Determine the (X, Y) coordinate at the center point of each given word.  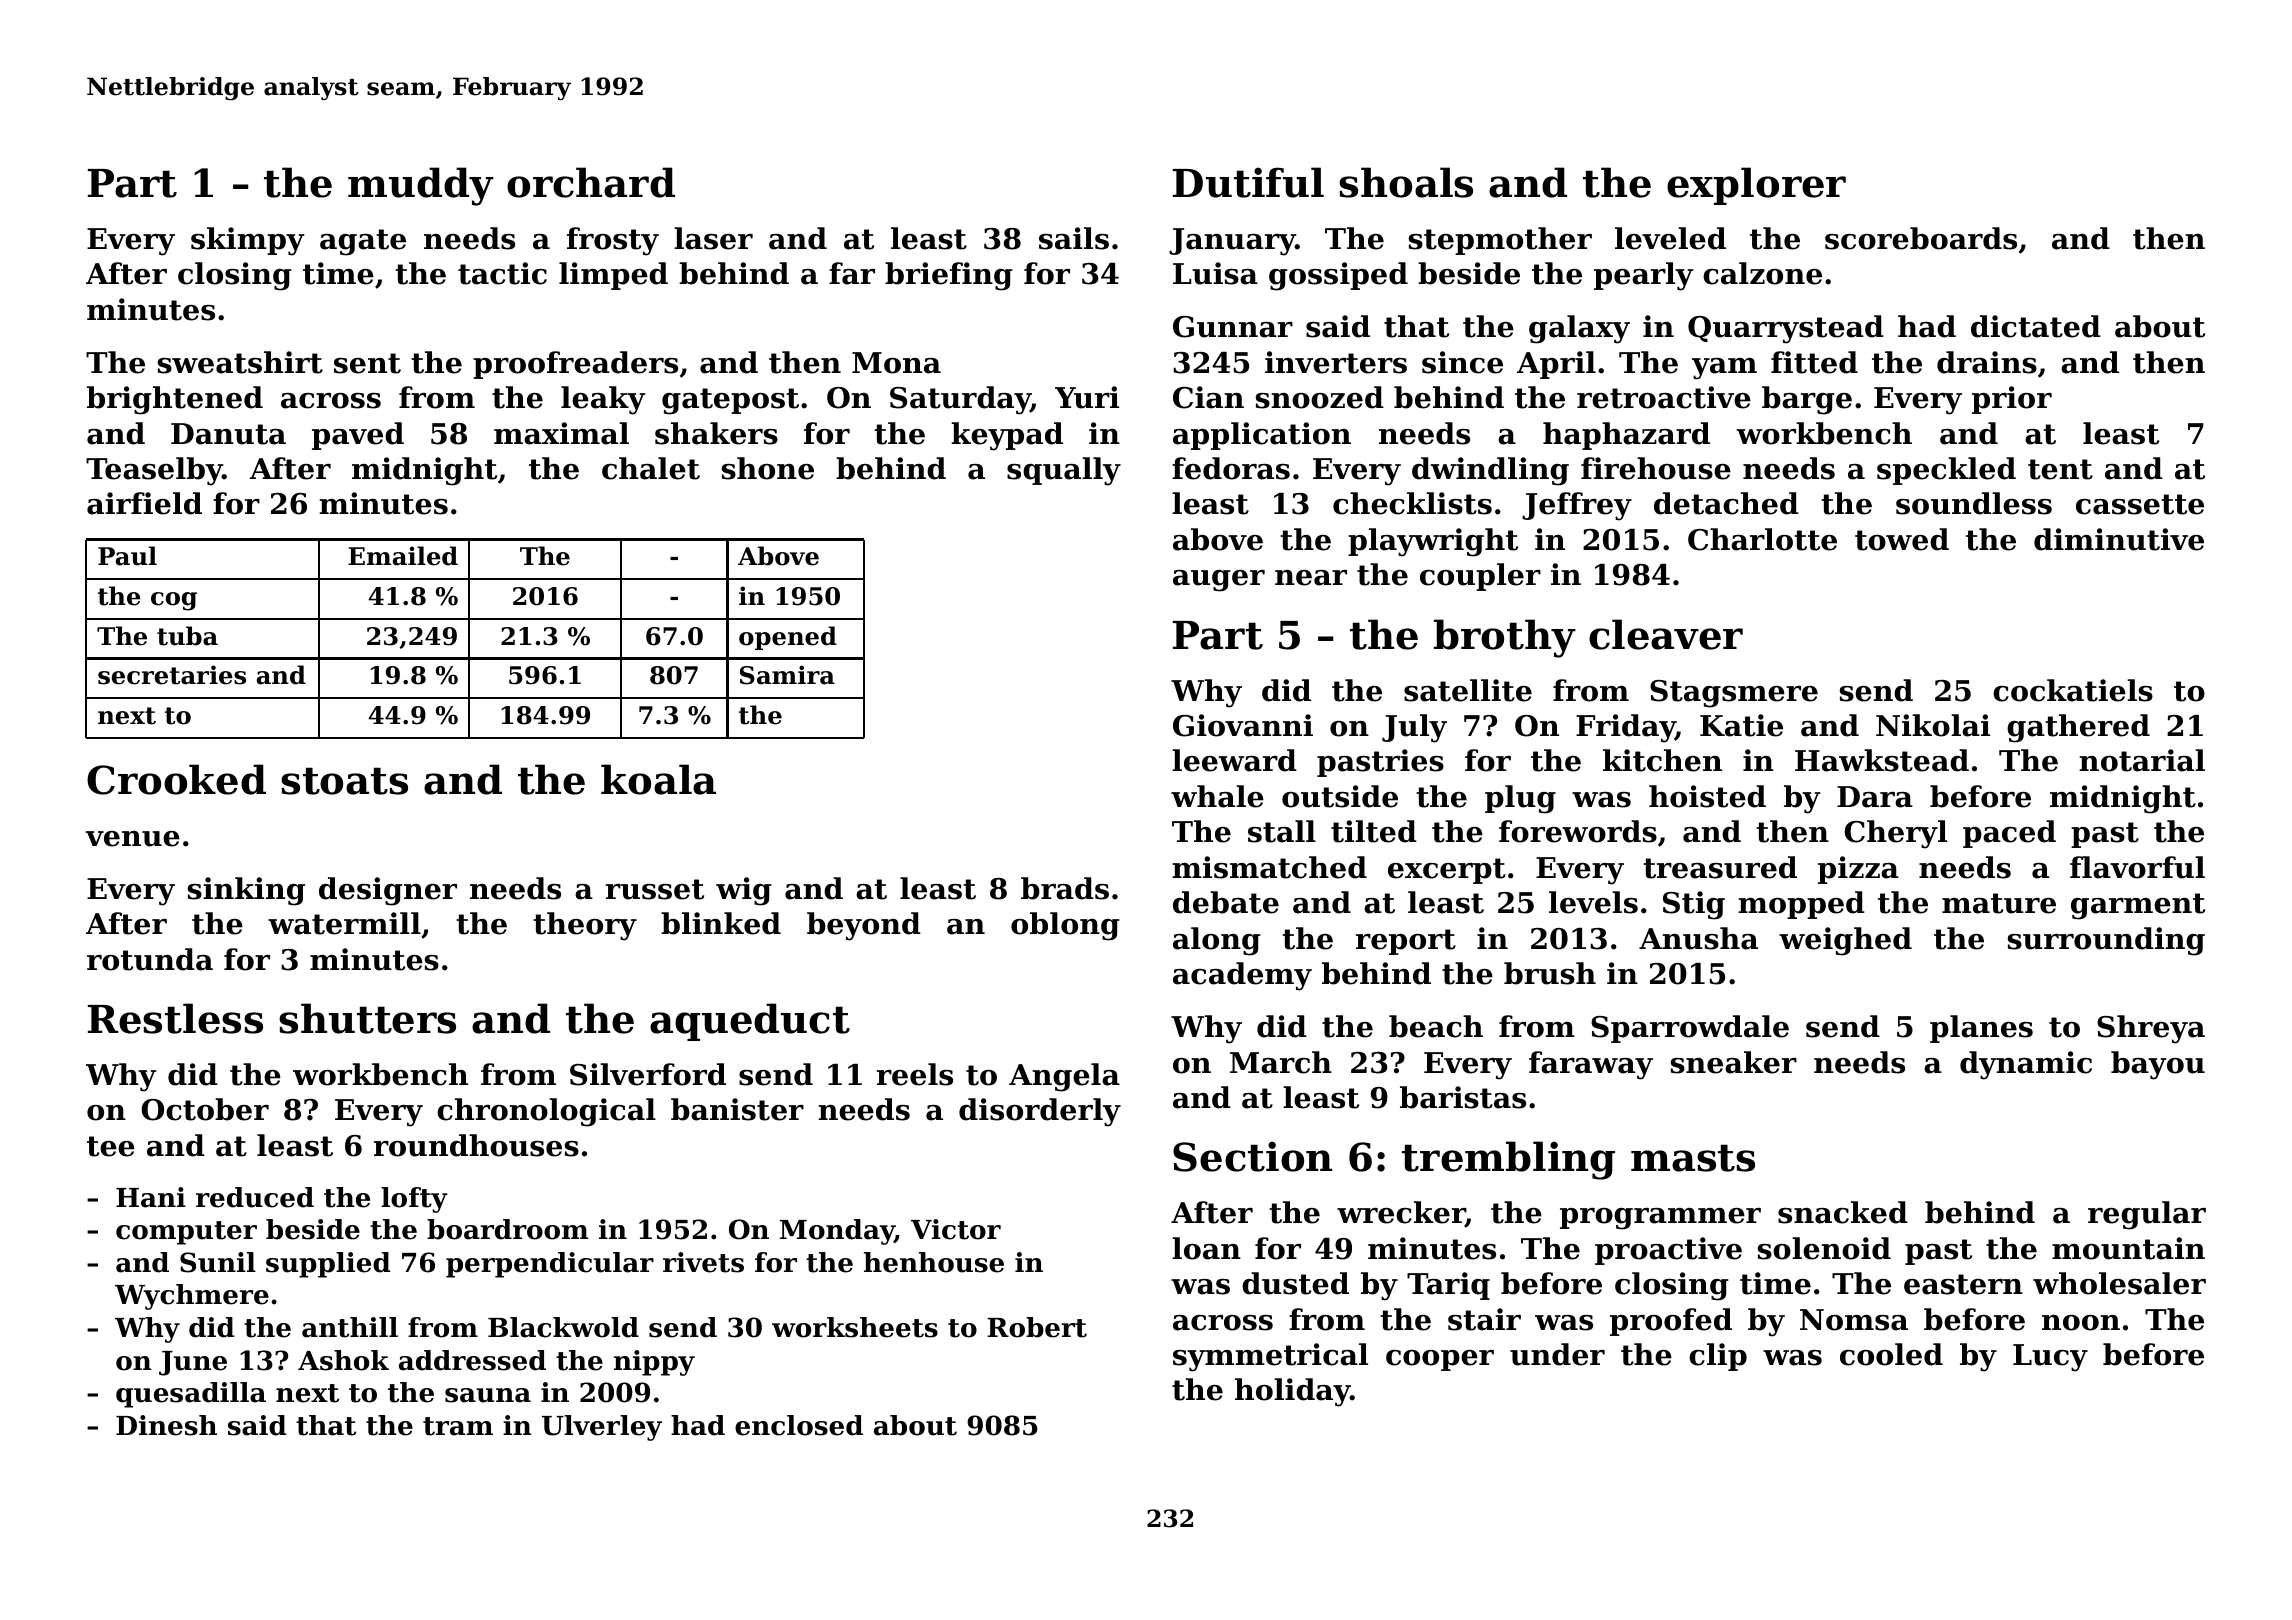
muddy (421, 186)
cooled (1891, 1354)
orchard (591, 182)
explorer (1756, 186)
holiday (1292, 1392)
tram (458, 1426)
